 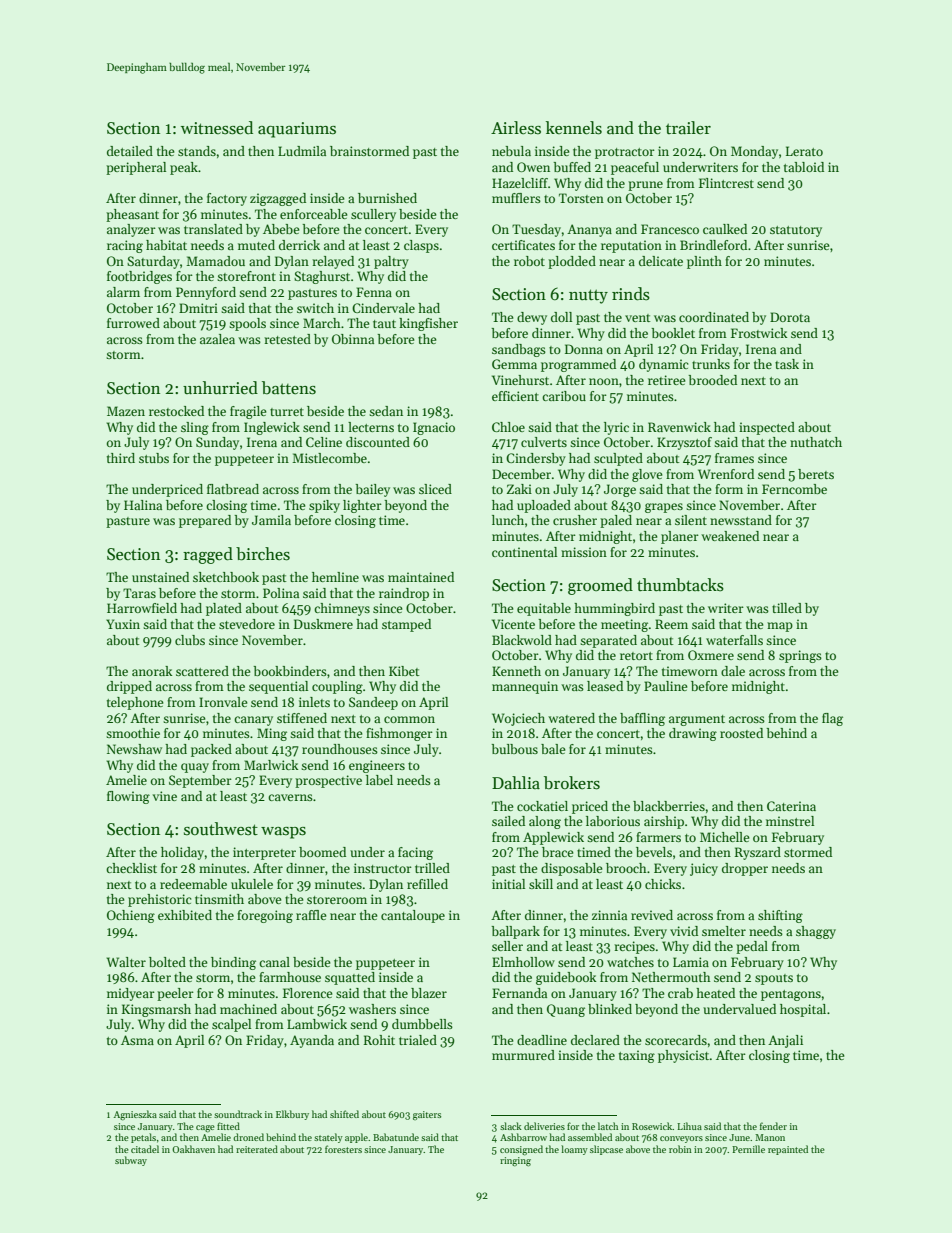 I want to click on December, so click(x=521, y=474).
